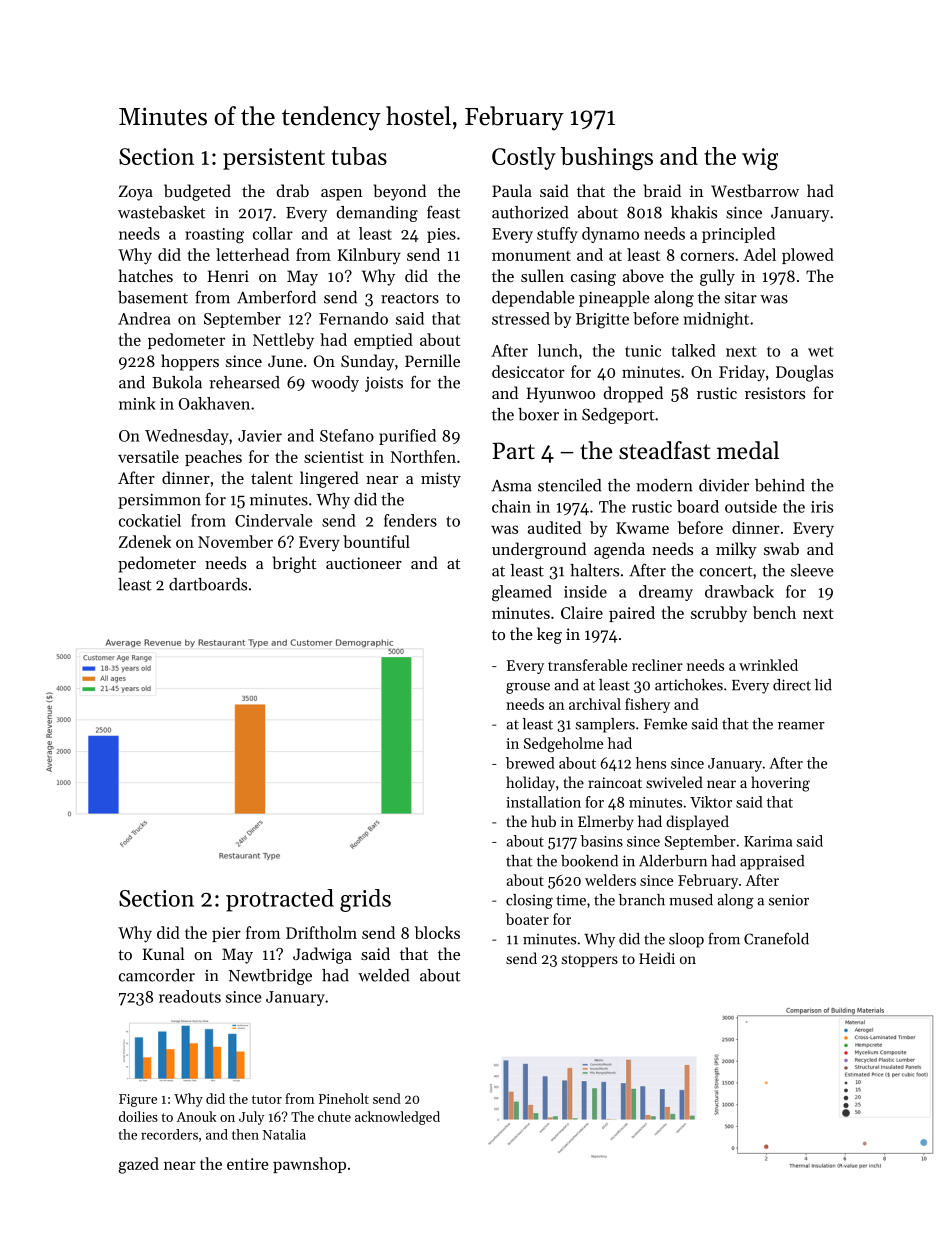  What do you see at coordinates (607, 158) in the screenshot?
I see `bushings` at bounding box center [607, 158].
